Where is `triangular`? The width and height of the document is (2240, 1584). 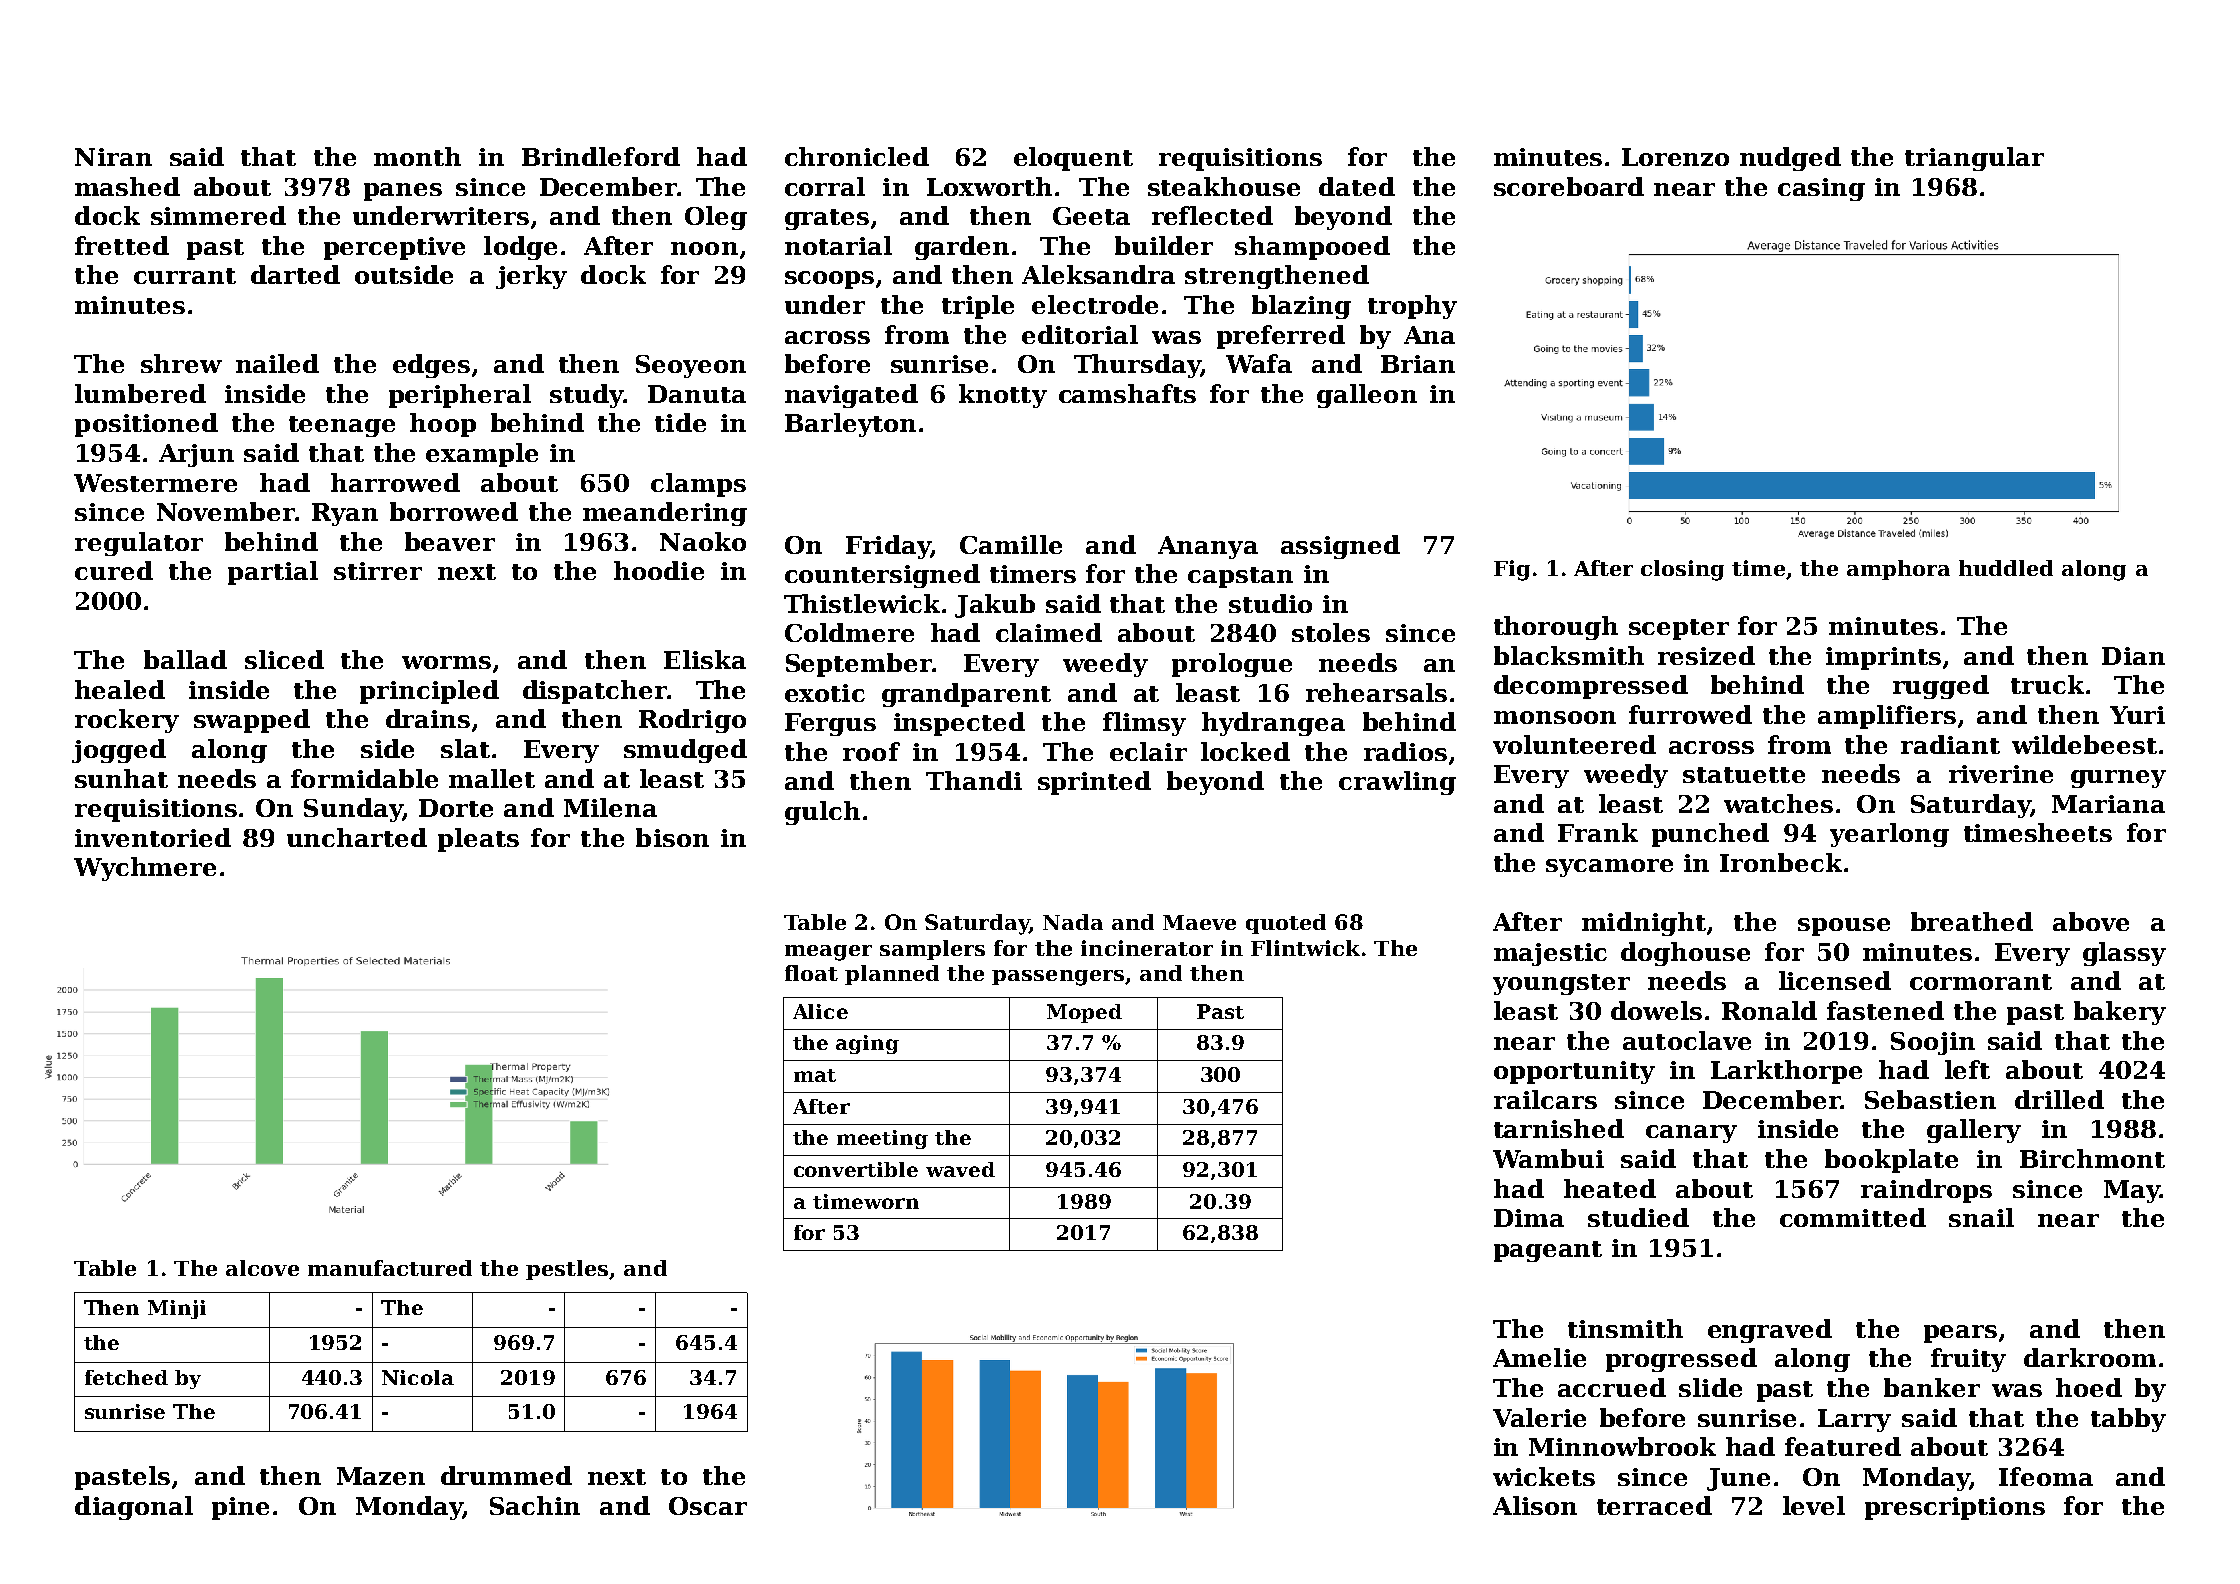 triangular is located at coordinates (1974, 159).
